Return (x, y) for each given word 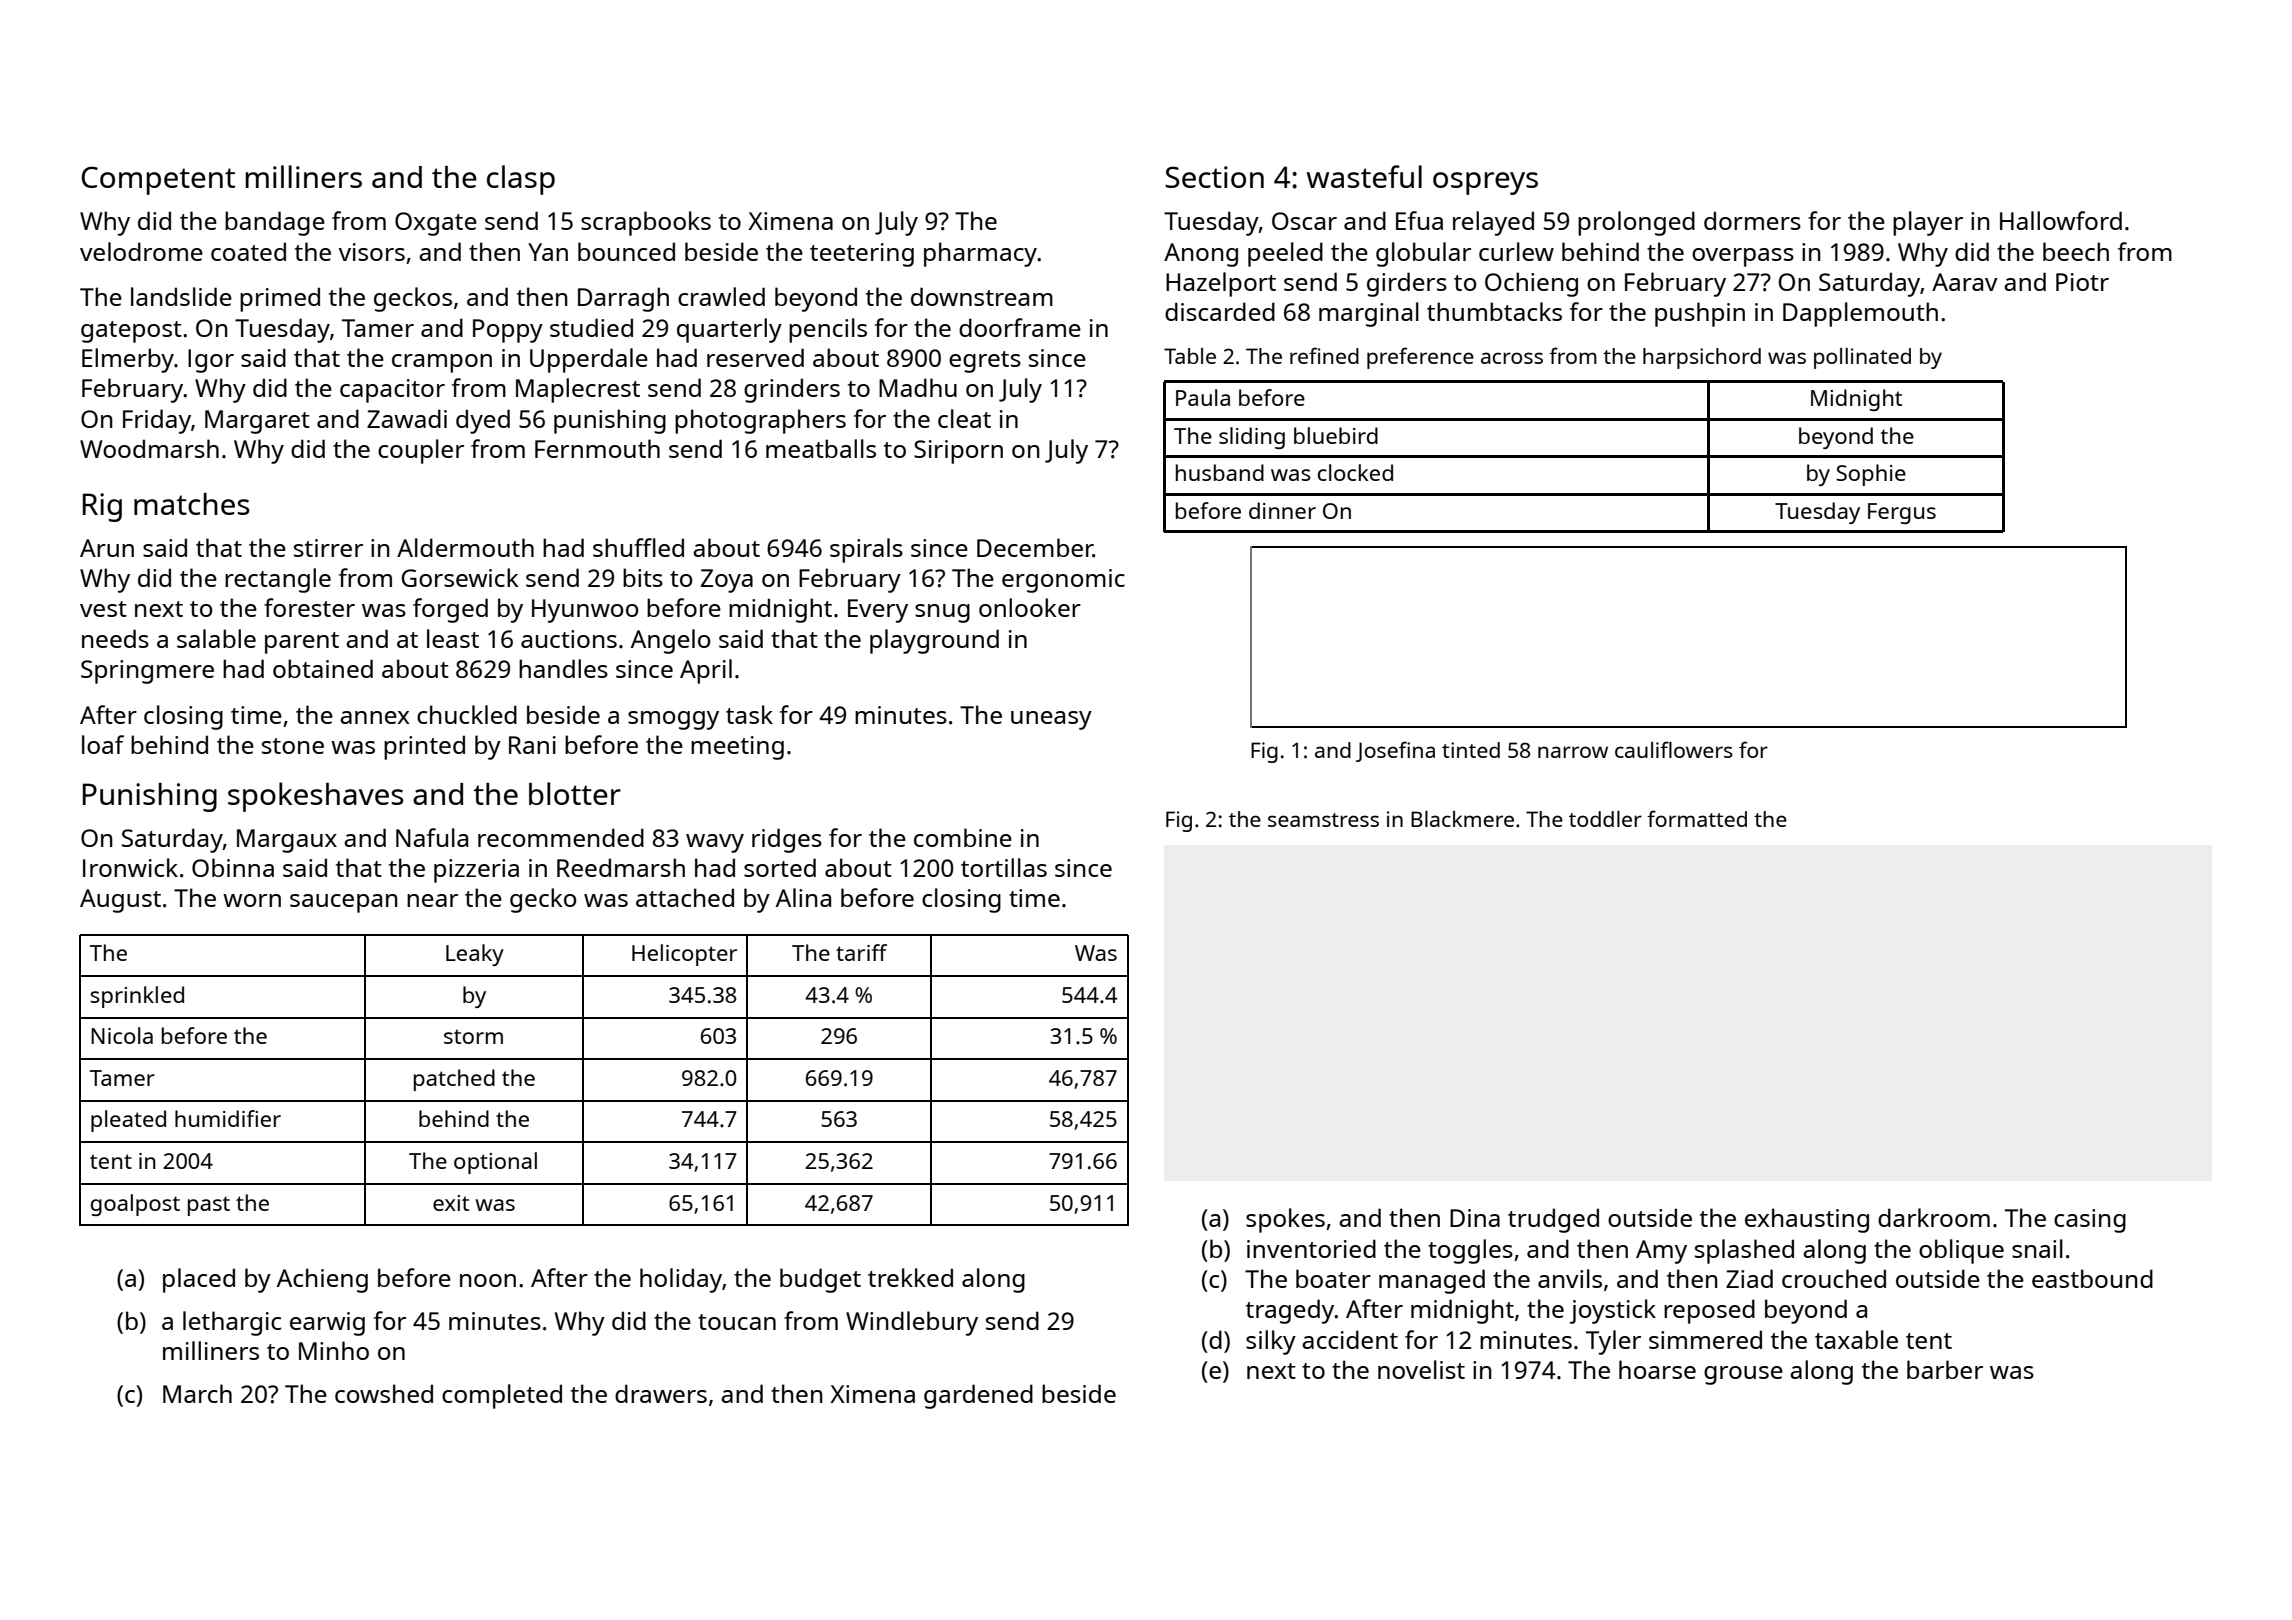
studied (591, 327)
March (197, 1393)
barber (1945, 1369)
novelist (1421, 1369)
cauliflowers (1674, 749)
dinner (1282, 510)
